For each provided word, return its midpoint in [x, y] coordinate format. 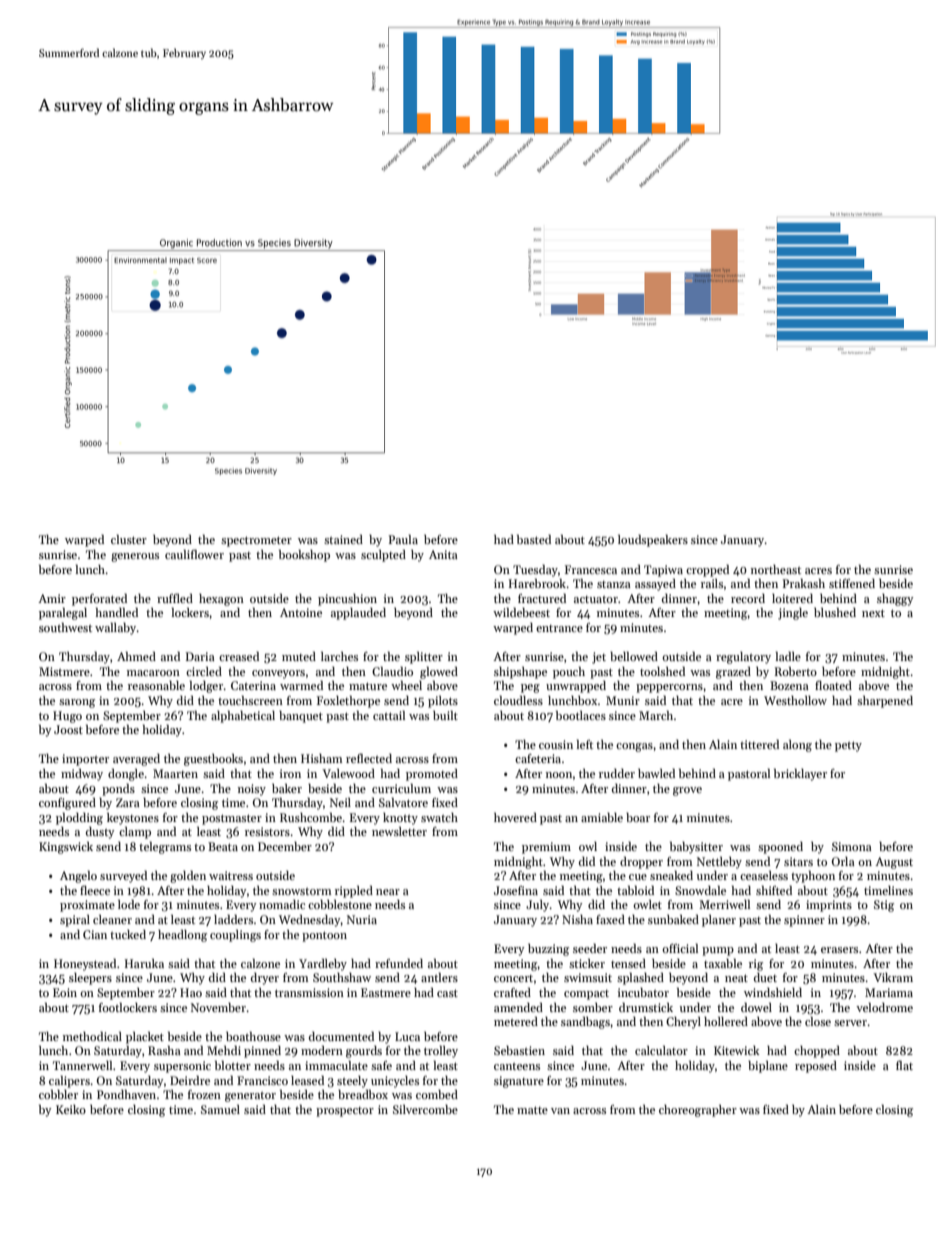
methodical [92, 1036]
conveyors [278, 674]
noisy [252, 790]
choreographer [698, 1110]
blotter [233, 1065]
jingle [793, 614]
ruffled [175, 598]
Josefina [516, 890]
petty [848, 746]
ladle [788, 656]
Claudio [392, 671]
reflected [369, 758]
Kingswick [66, 847]
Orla [843, 861]
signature [519, 1082]
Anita [443, 554]
